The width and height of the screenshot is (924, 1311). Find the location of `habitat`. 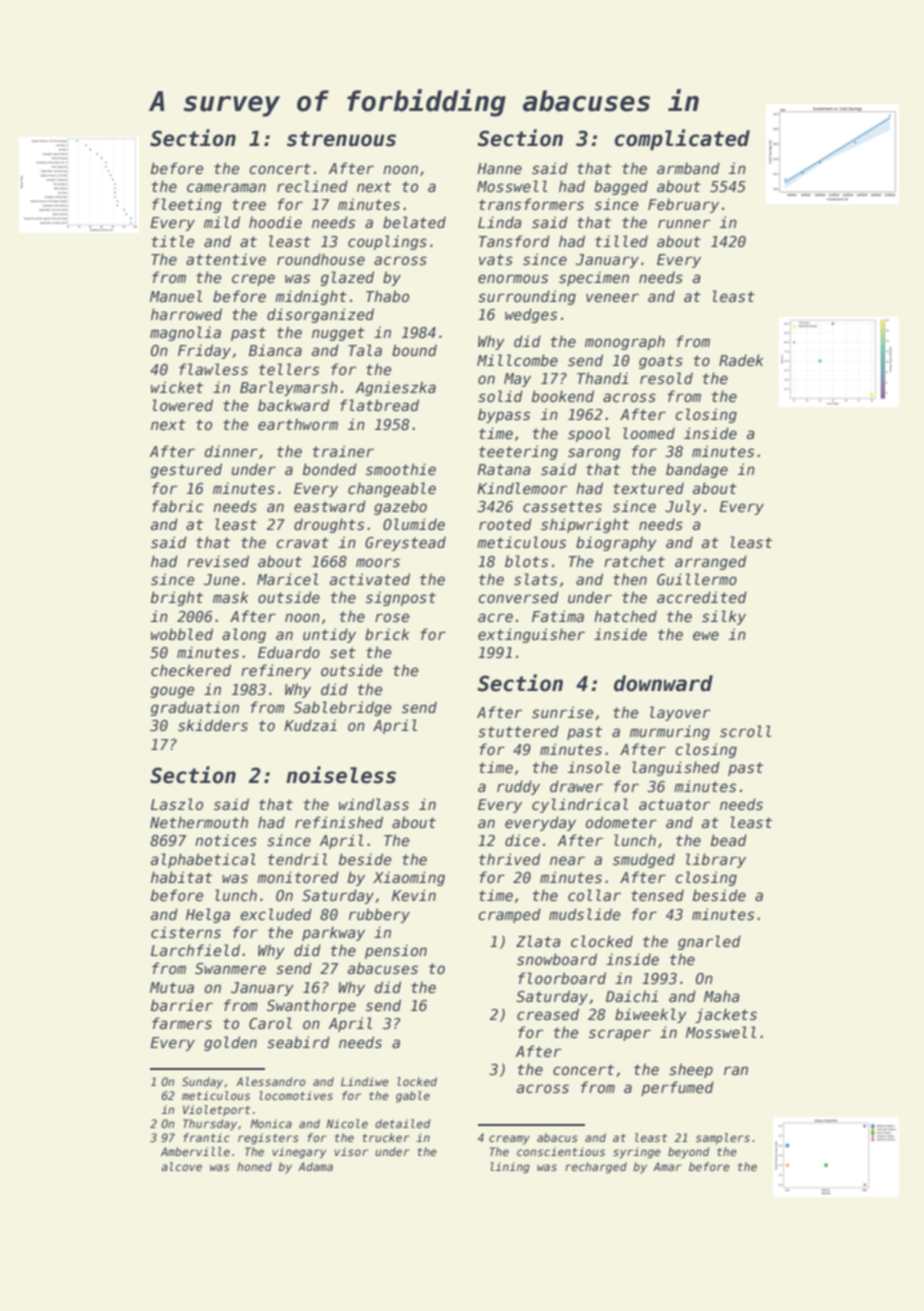

habitat is located at coordinates (181, 877).
